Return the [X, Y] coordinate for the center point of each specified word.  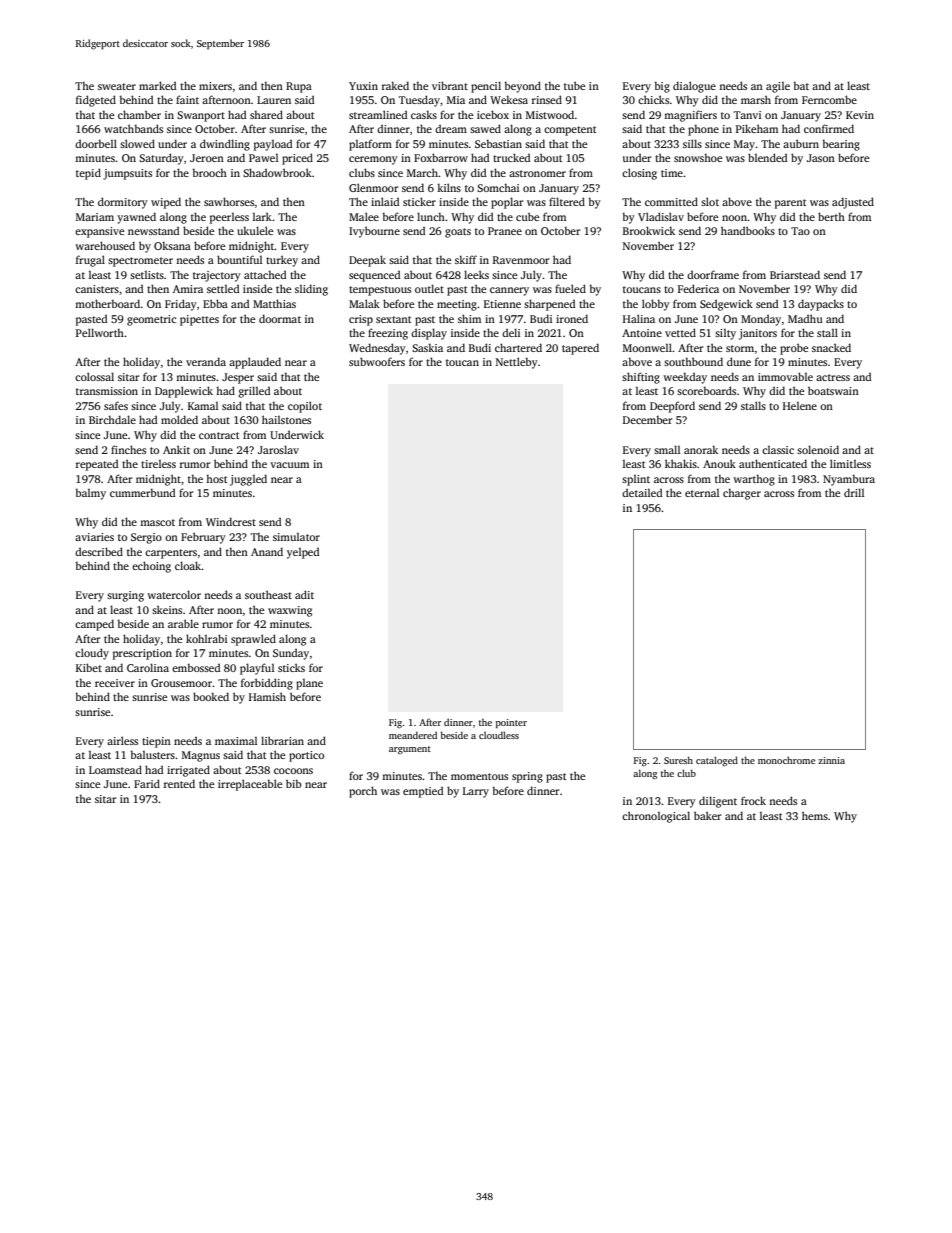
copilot [305, 407]
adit [304, 594]
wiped [166, 203]
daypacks [821, 305]
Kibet [89, 667]
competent [570, 131]
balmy [91, 494]
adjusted [853, 203]
